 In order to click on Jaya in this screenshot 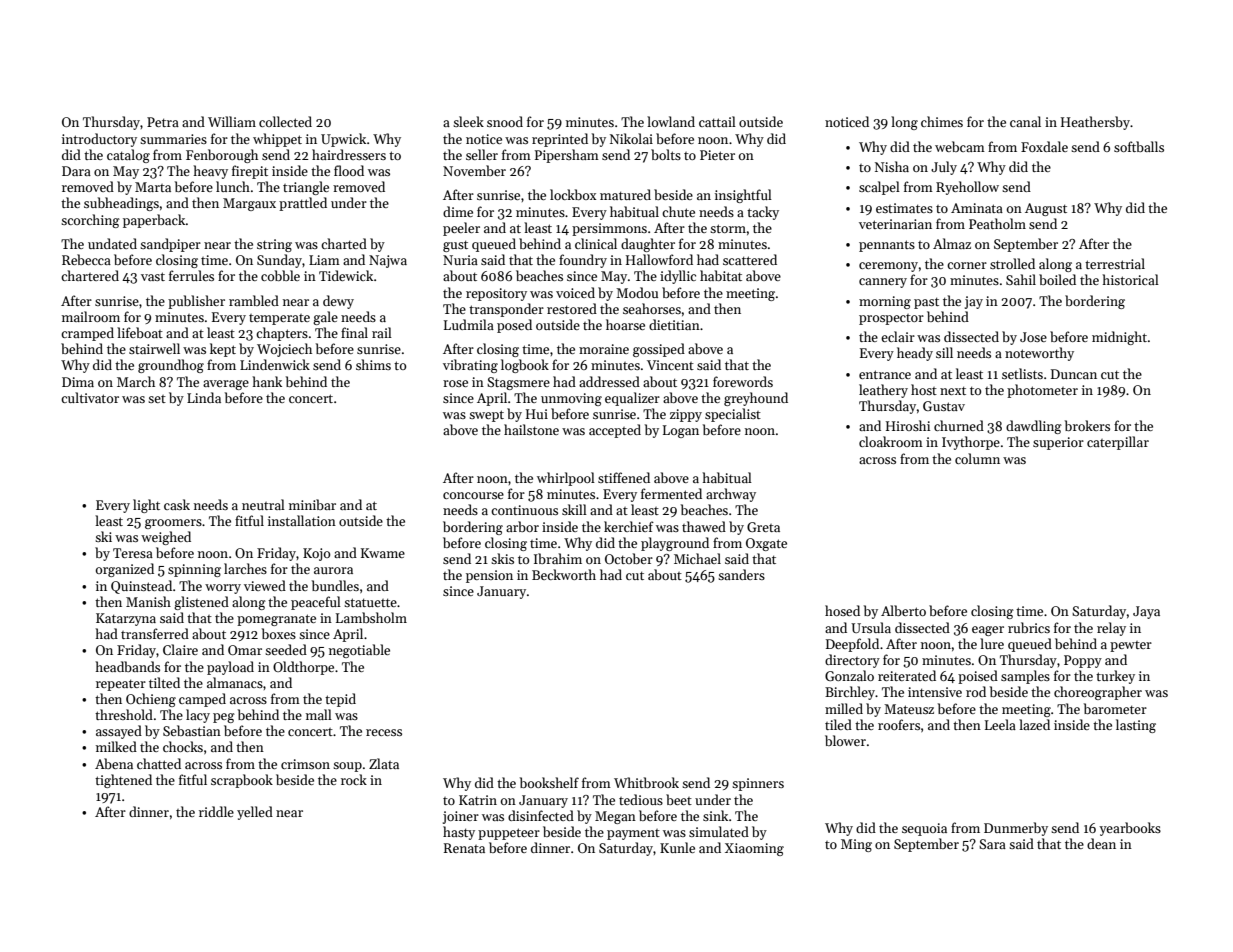, I will do `click(1146, 612)`.
